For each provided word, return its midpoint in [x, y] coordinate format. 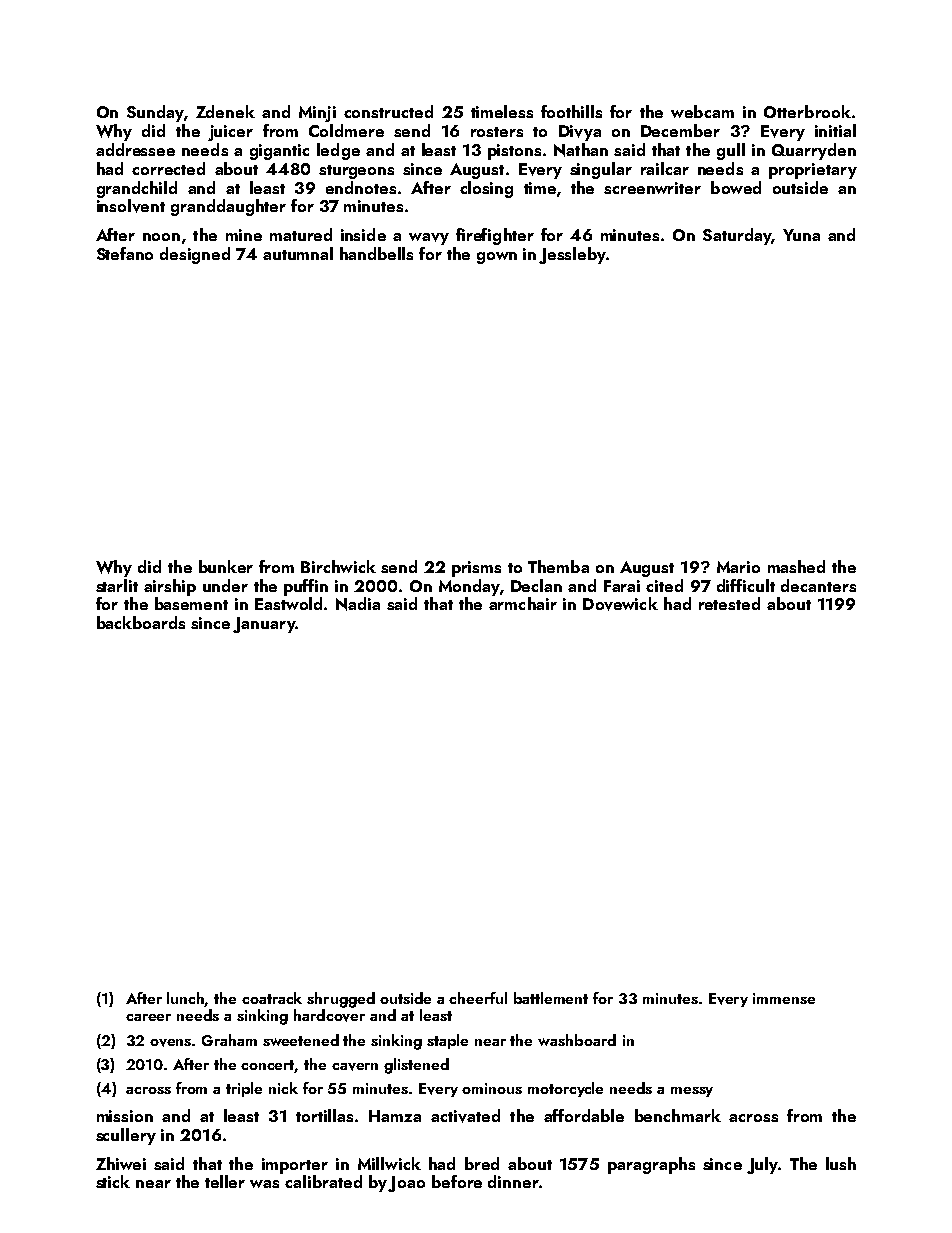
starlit [117, 585]
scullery [126, 1136]
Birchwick [338, 566]
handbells [376, 253]
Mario [738, 567]
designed [195, 255]
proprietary [813, 171]
